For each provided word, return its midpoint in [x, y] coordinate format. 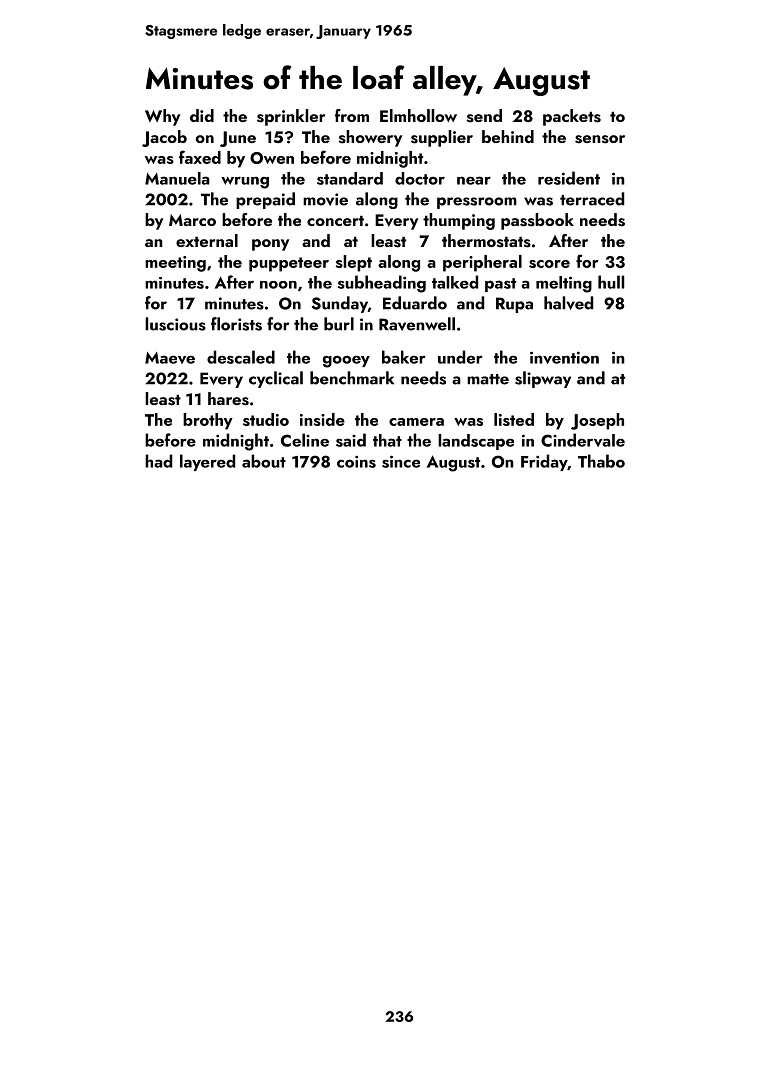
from [352, 115]
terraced [592, 199]
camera [416, 422]
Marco [192, 220]
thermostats [486, 241]
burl [339, 324]
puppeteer [289, 264]
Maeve [170, 358]
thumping [459, 221]
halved [568, 303]
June [238, 139]
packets [572, 117]
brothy [208, 421]
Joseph [597, 421]
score [549, 264]
